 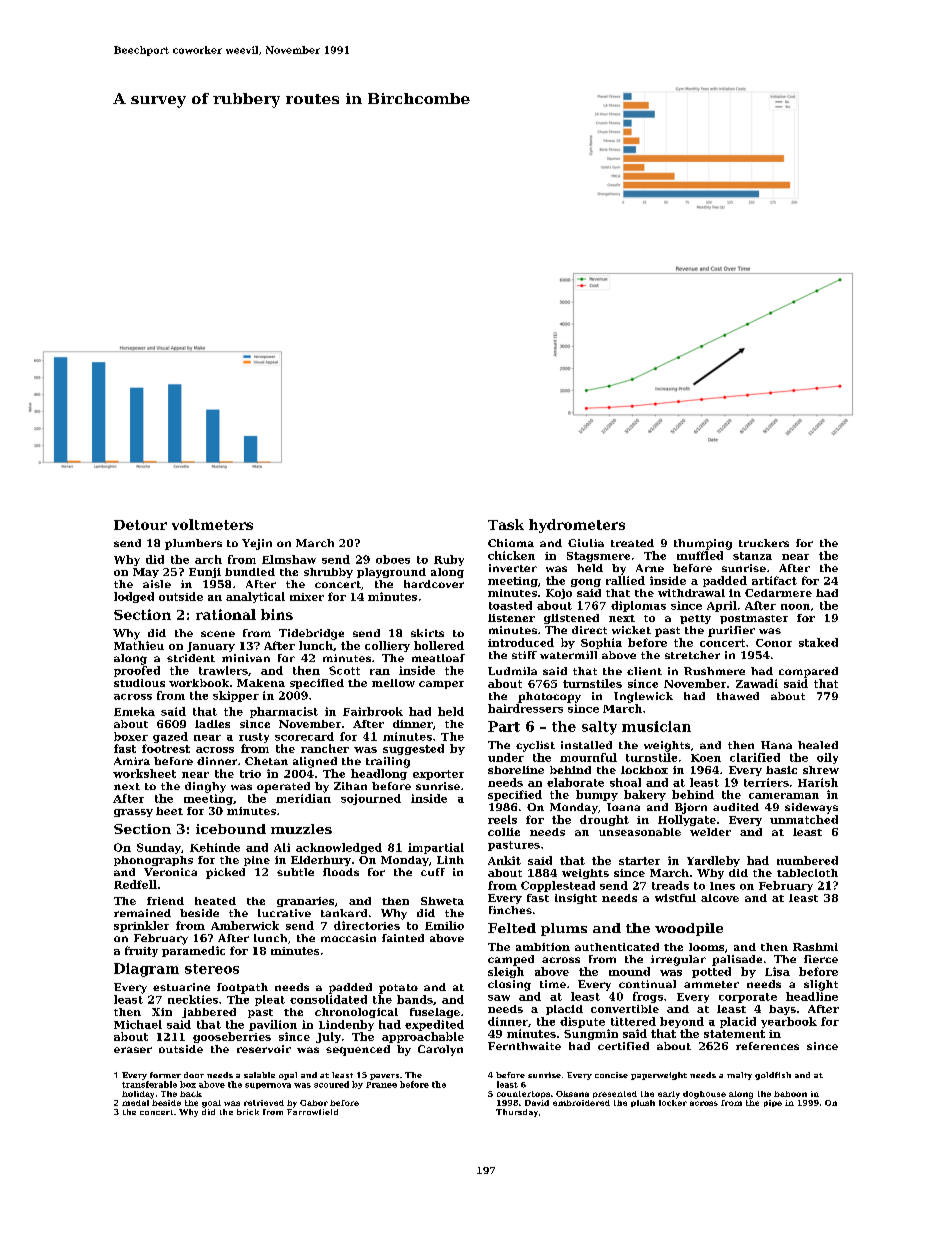 What do you see at coordinates (629, 971) in the document?
I see `mound` at bounding box center [629, 971].
